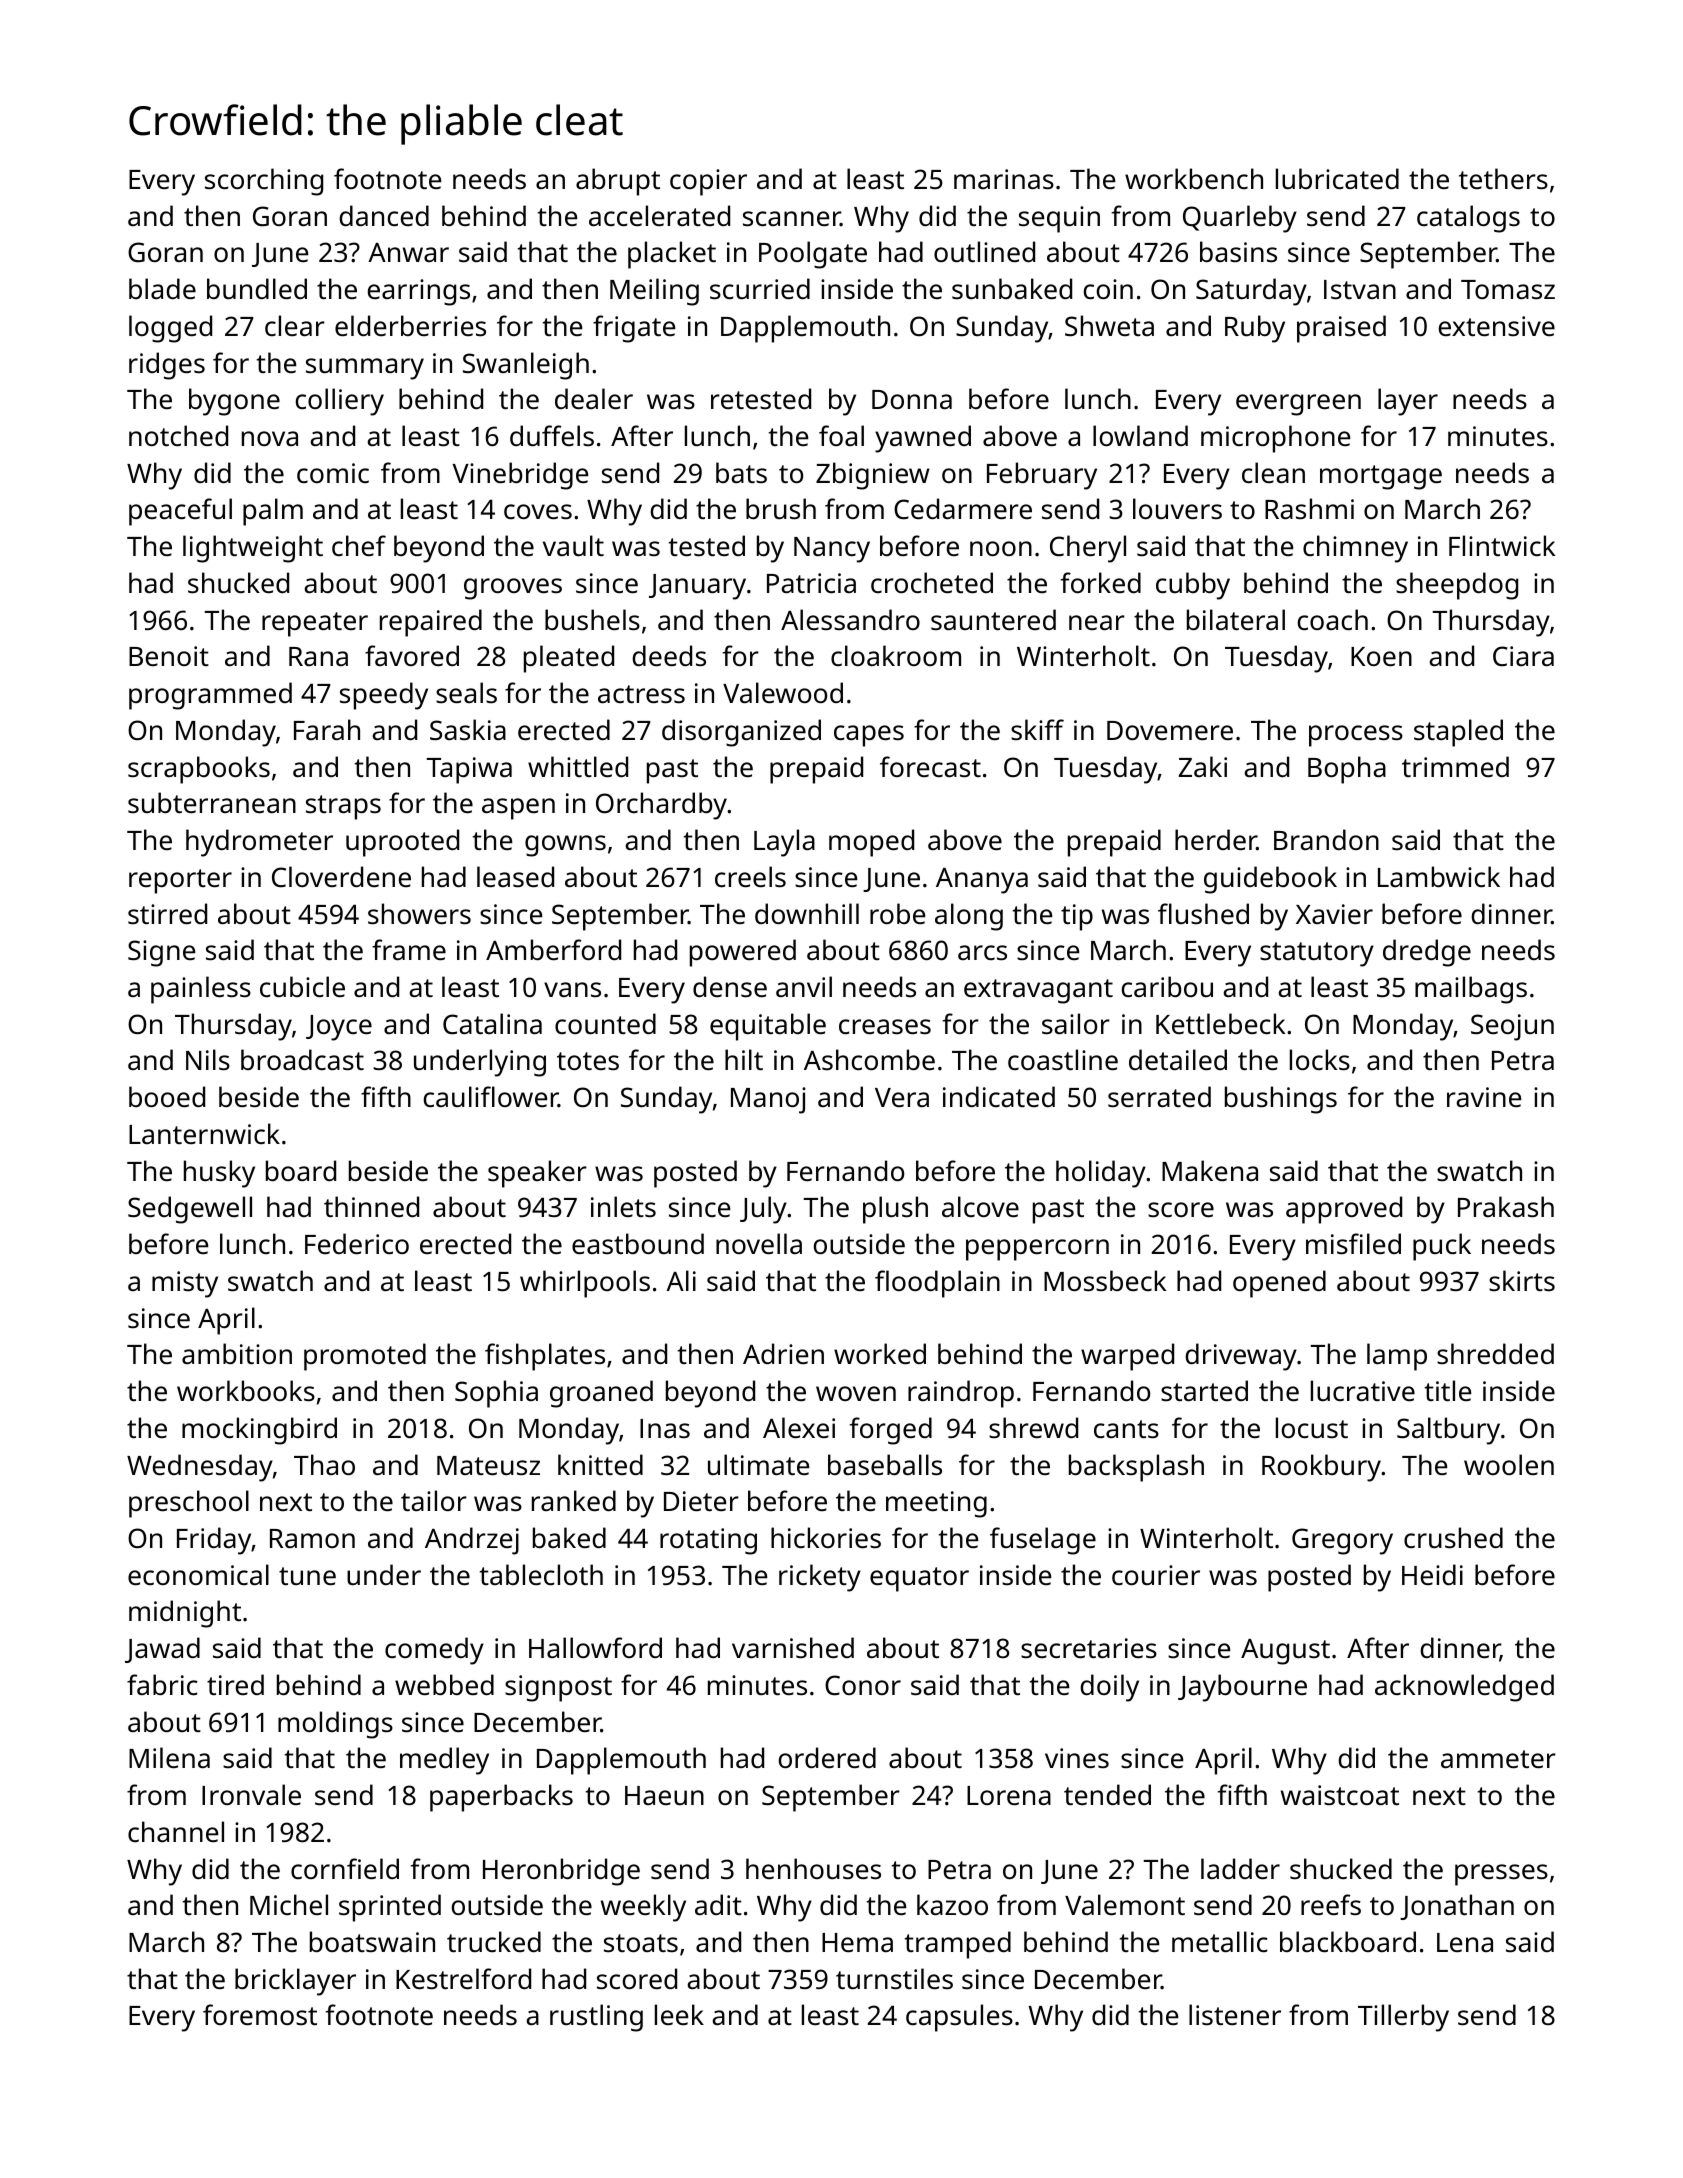 This screenshot has width=1683, height=2178. I want to click on Farah, so click(327, 729).
